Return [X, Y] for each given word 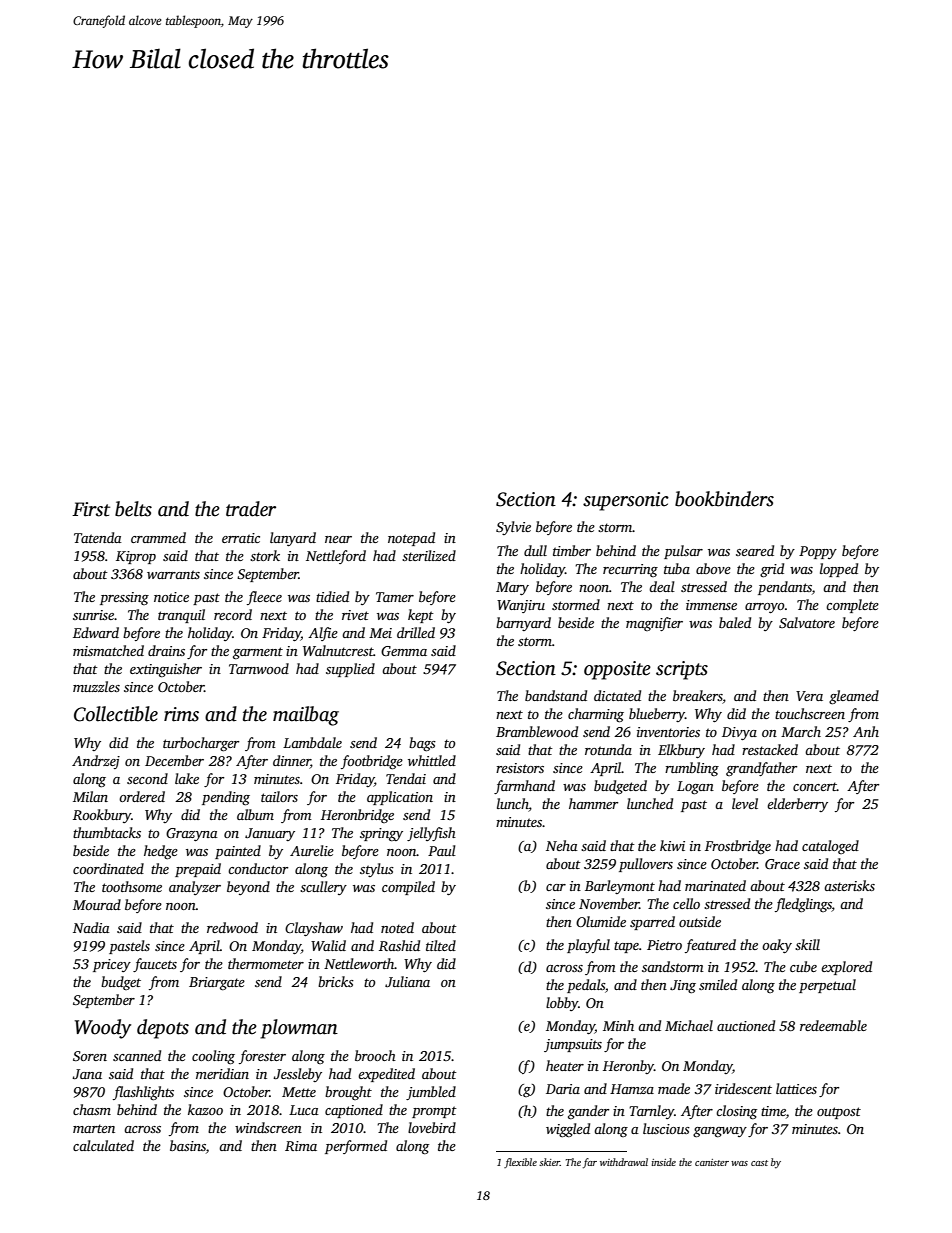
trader [251, 509]
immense [711, 605]
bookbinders [724, 499]
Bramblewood [537, 731]
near [338, 539]
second [147, 778]
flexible [520, 1163]
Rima [301, 1146]
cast [759, 1163]
